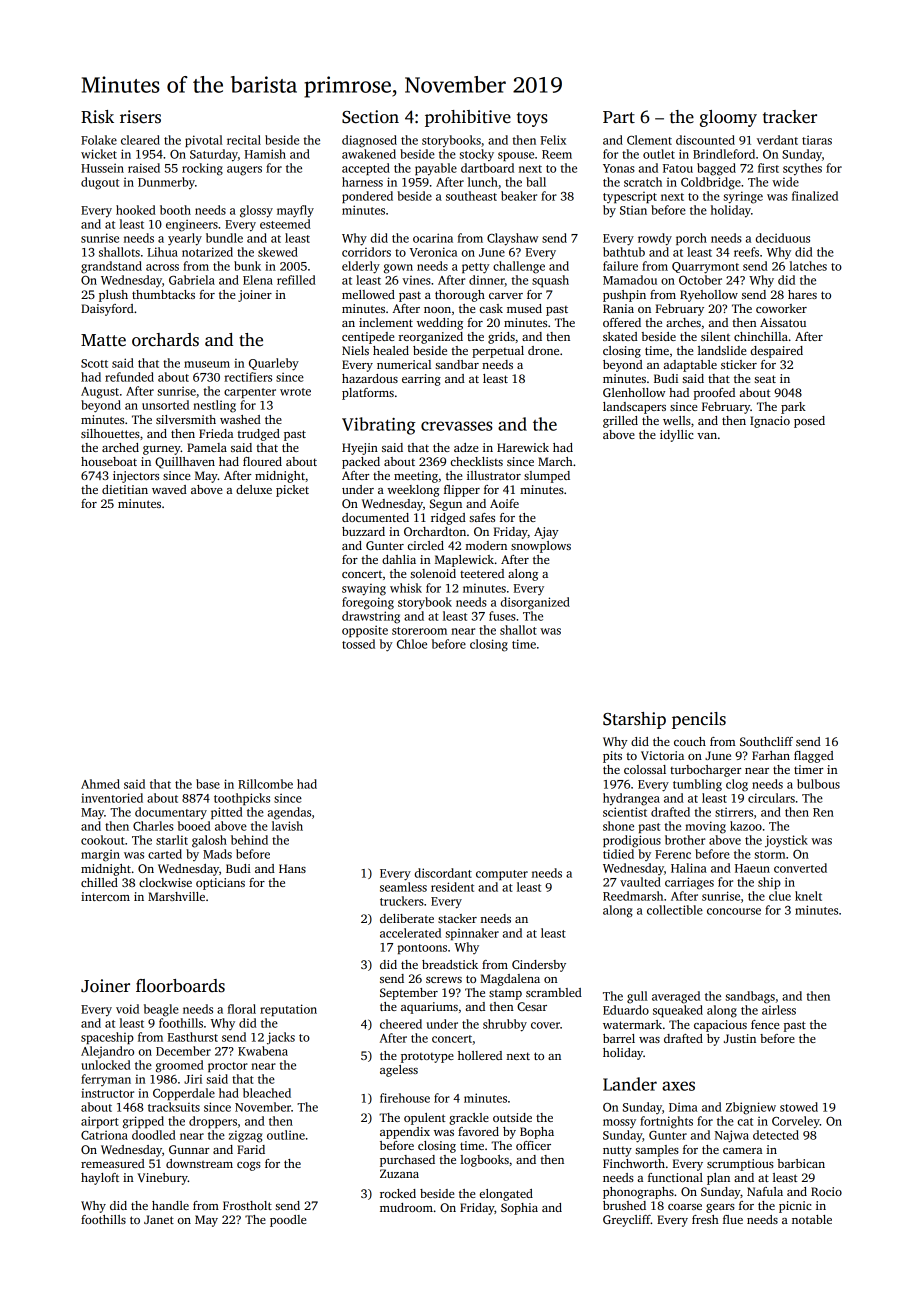 This document has width=924, height=1308. What do you see at coordinates (444, 980) in the document?
I see `screws` at bounding box center [444, 980].
